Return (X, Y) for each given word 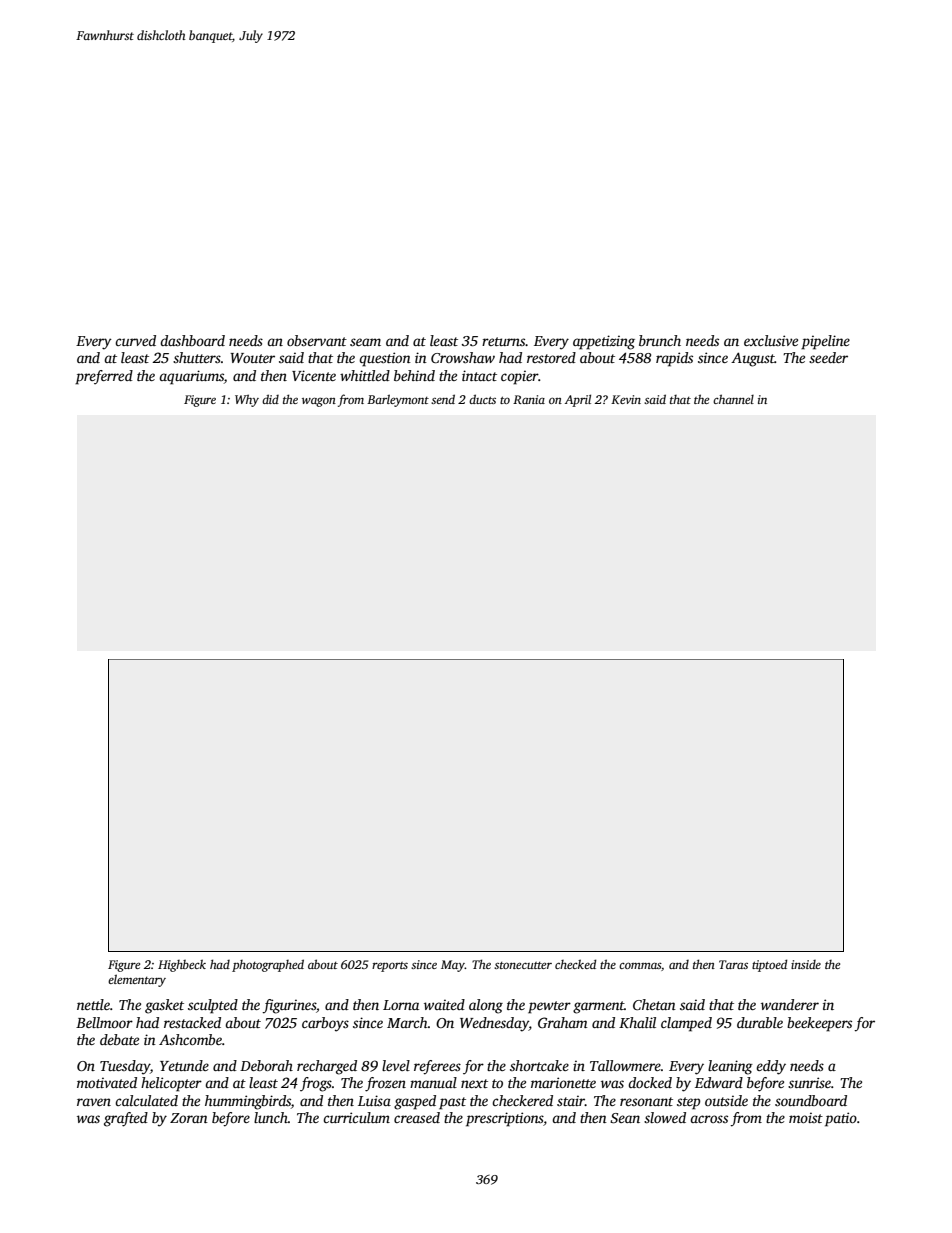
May (453, 966)
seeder (828, 357)
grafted (126, 1119)
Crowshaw (463, 357)
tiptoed (770, 965)
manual (433, 1082)
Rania (529, 399)
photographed (268, 965)
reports (390, 967)
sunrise (809, 1082)
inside (806, 964)
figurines (289, 1006)
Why (247, 400)
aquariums (191, 377)
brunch (660, 340)
